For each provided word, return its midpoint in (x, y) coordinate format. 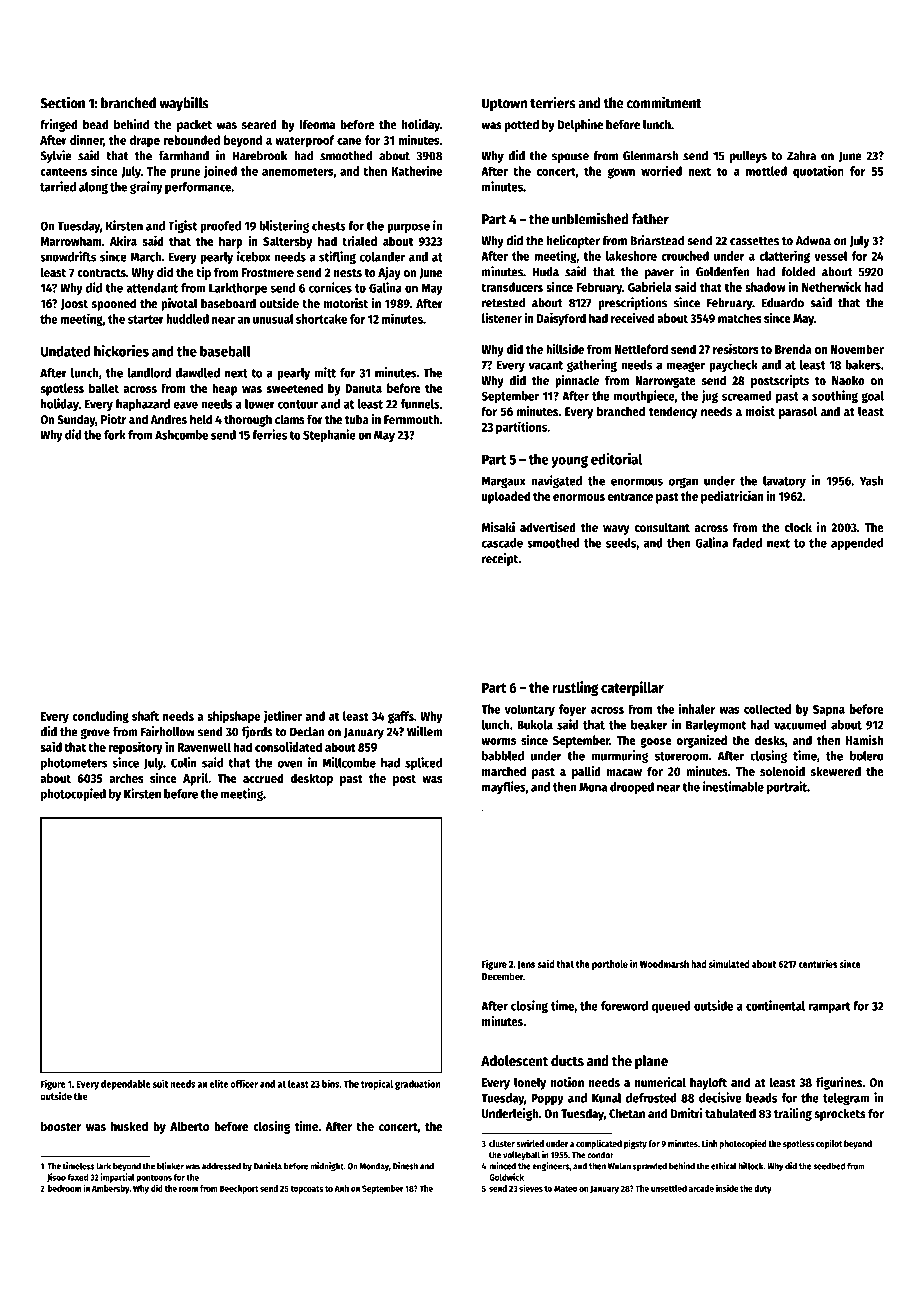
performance (198, 188)
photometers (74, 764)
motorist (346, 303)
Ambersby (110, 1189)
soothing (835, 397)
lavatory (784, 482)
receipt (500, 559)
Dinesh (405, 1166)
